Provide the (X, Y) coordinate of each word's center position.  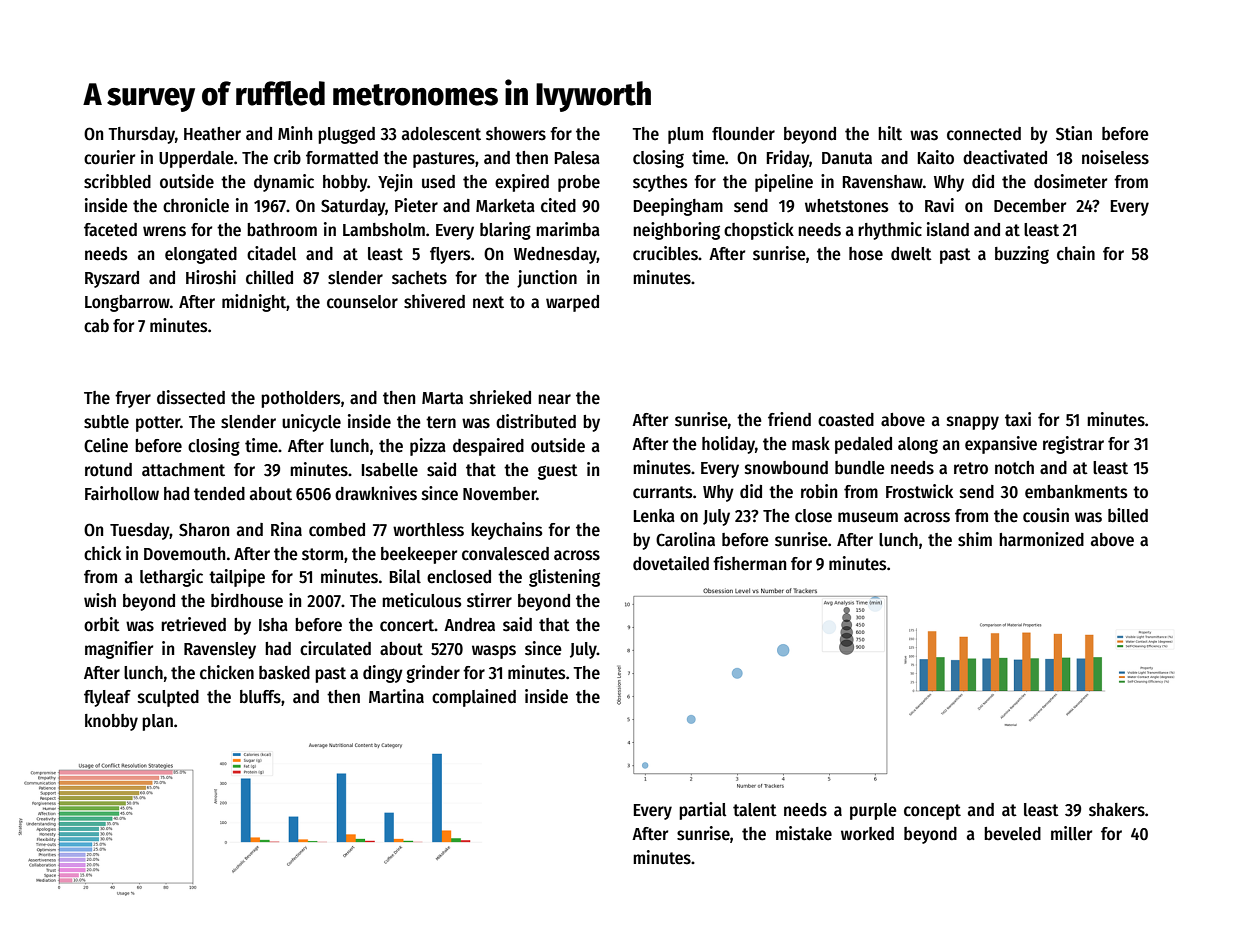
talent (755, 810)
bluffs (260, 697)
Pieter (416, 205)
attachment (183, 470)
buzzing (1022, 255)
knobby (111, 722)
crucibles (665, 253)
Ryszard (112, 279)
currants (662, 492)
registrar (1073, 445)
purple (873, 811)
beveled (1012, 834)
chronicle (196, 205)
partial (702, 811)
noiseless (1115, 157)
